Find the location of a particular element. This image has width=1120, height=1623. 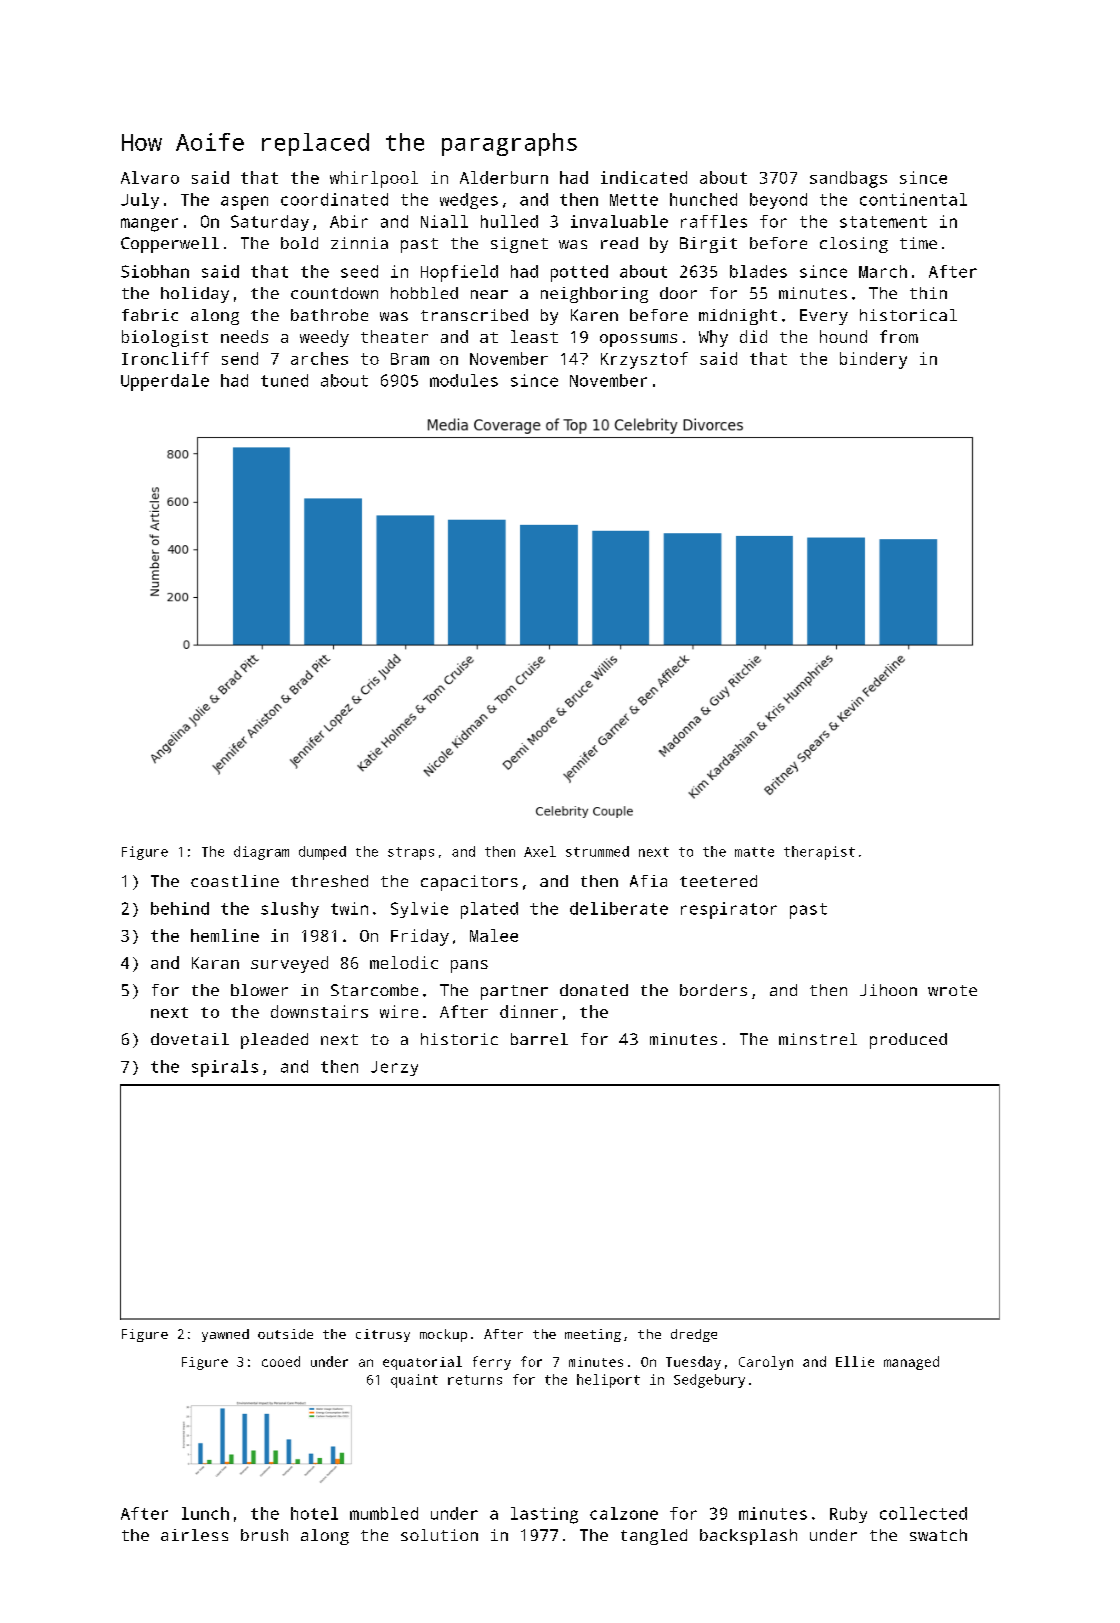

citrusy is located at coordinates (383, 1335).
